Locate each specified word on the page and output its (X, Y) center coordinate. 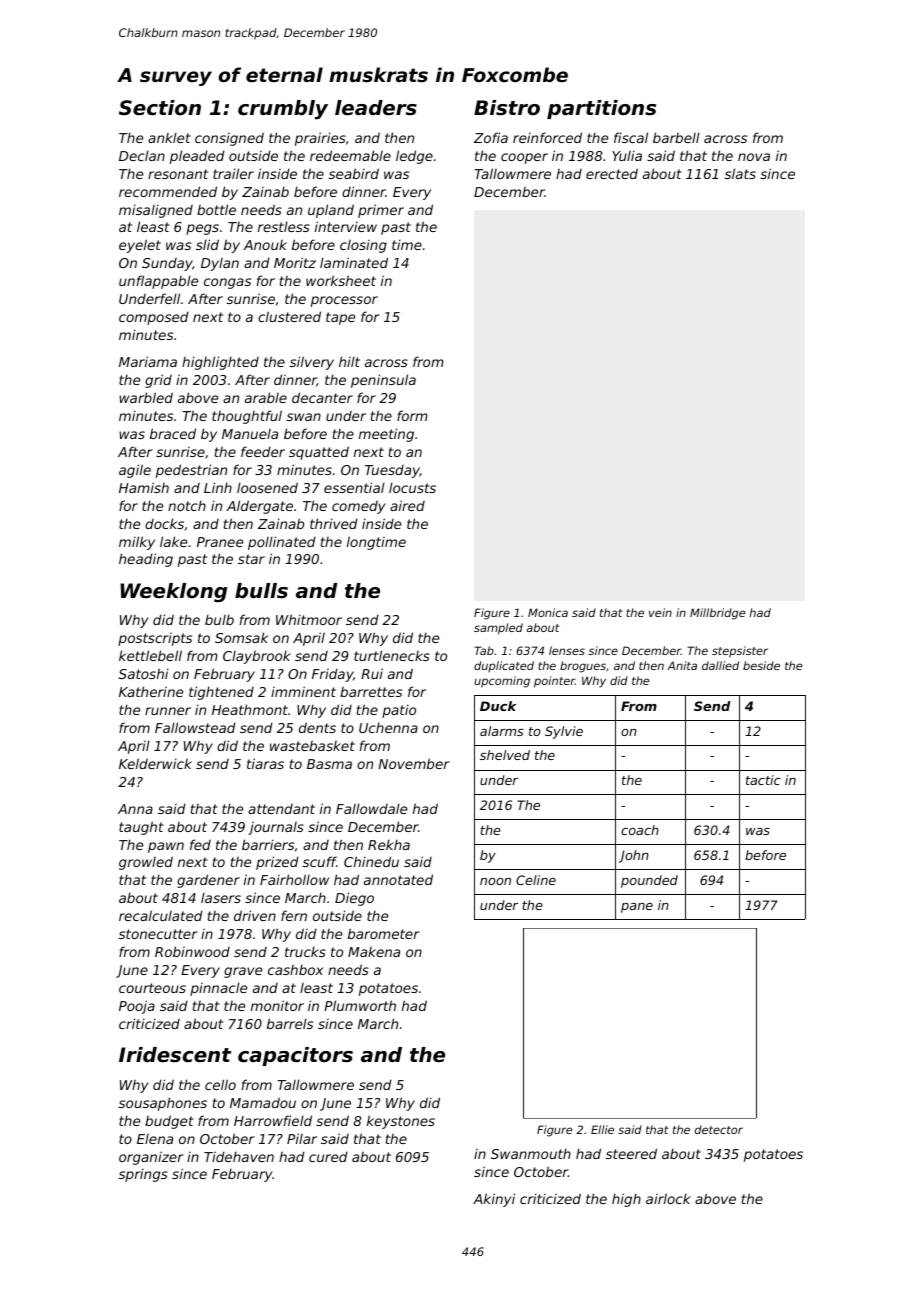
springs (143, 1175)
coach (640, 830)
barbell (676, 137)
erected (612, 173)
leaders (376, 108)
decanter (322, 397)
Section (160, 108)
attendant (281, 809)
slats (740, 173)
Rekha (389, 844)
